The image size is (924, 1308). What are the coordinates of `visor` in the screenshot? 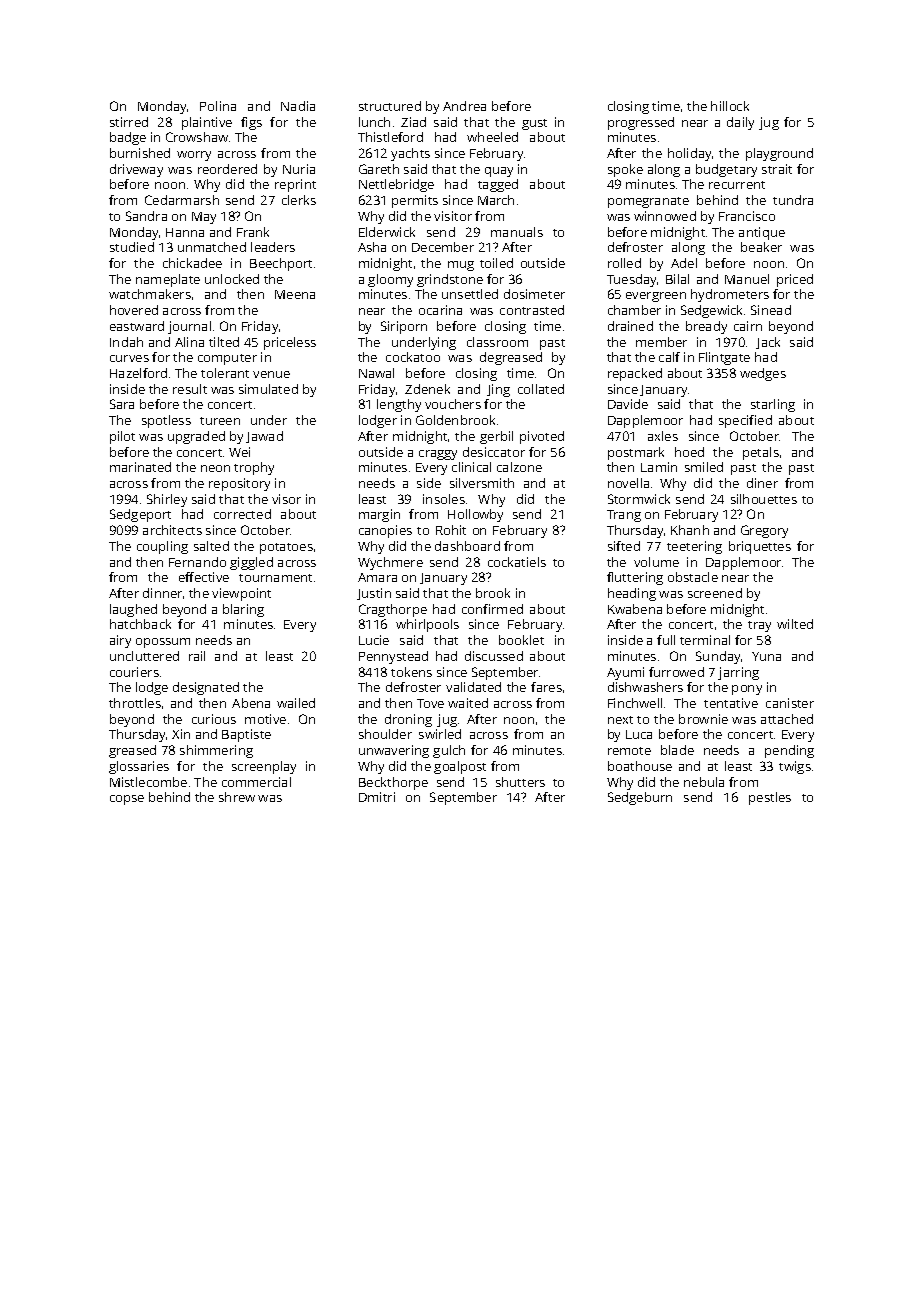 It's located at (286, 499).
